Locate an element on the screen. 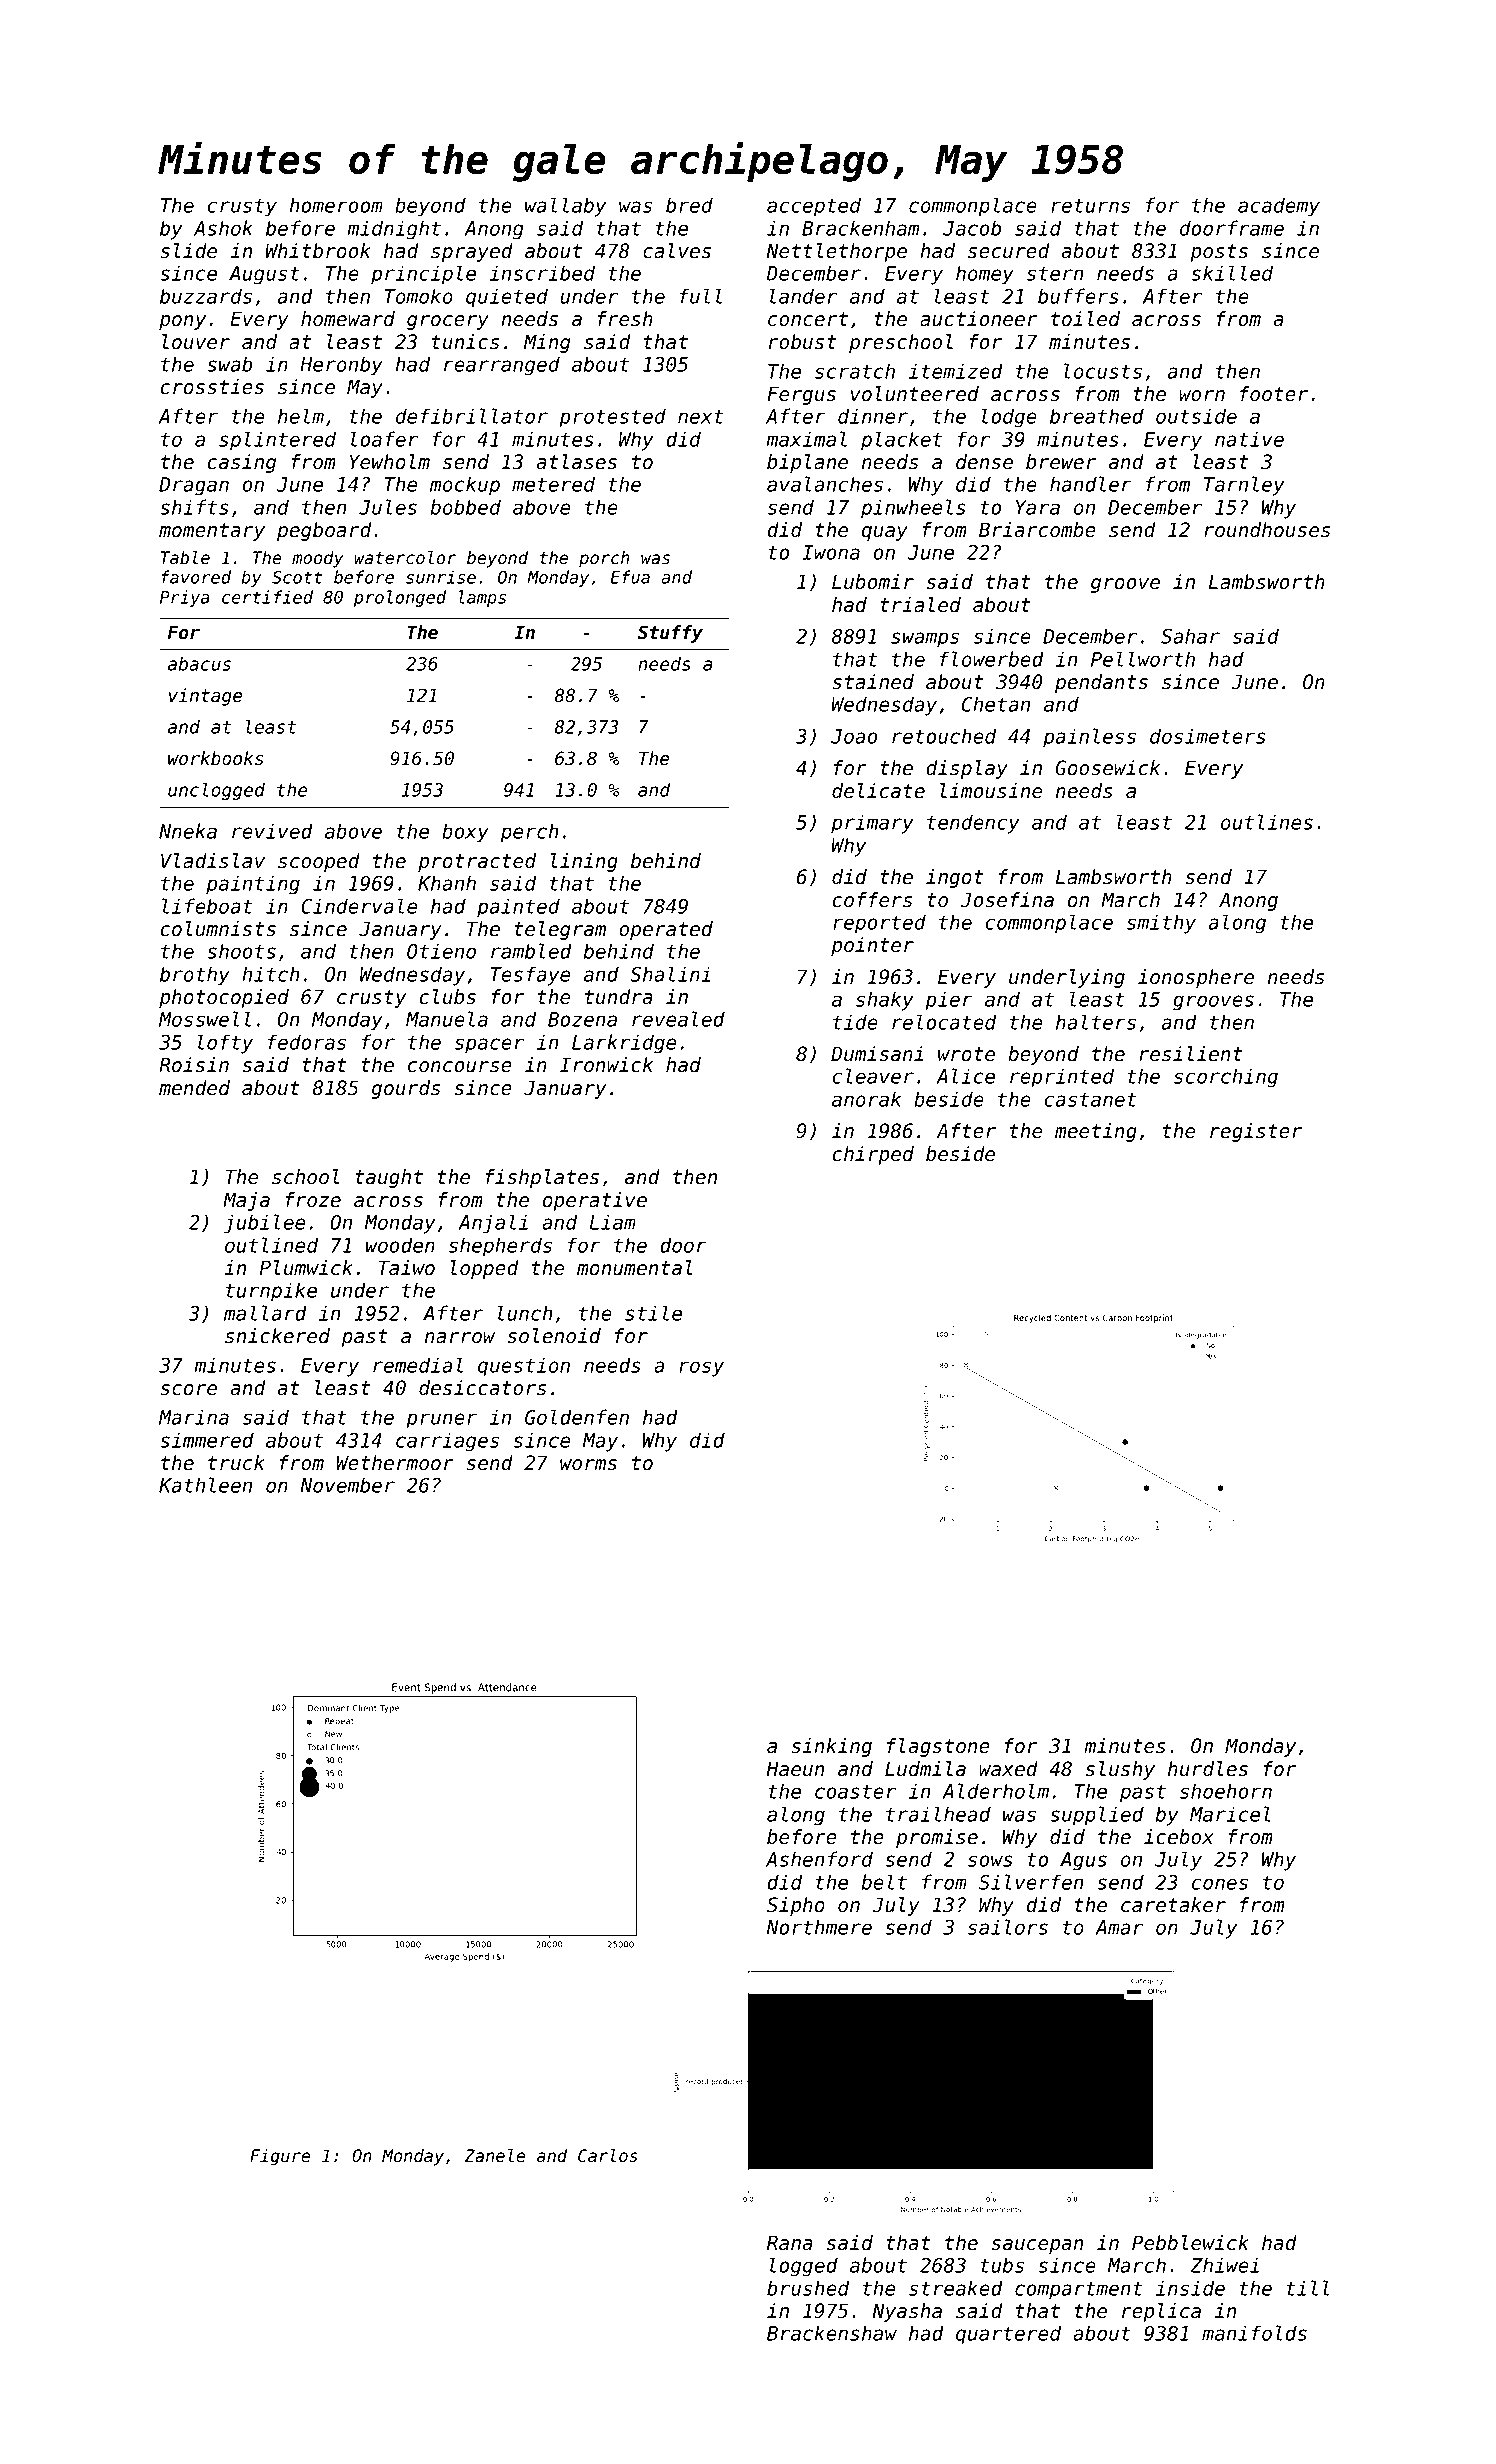  Zanele is located at coordinates (494, 2156).
